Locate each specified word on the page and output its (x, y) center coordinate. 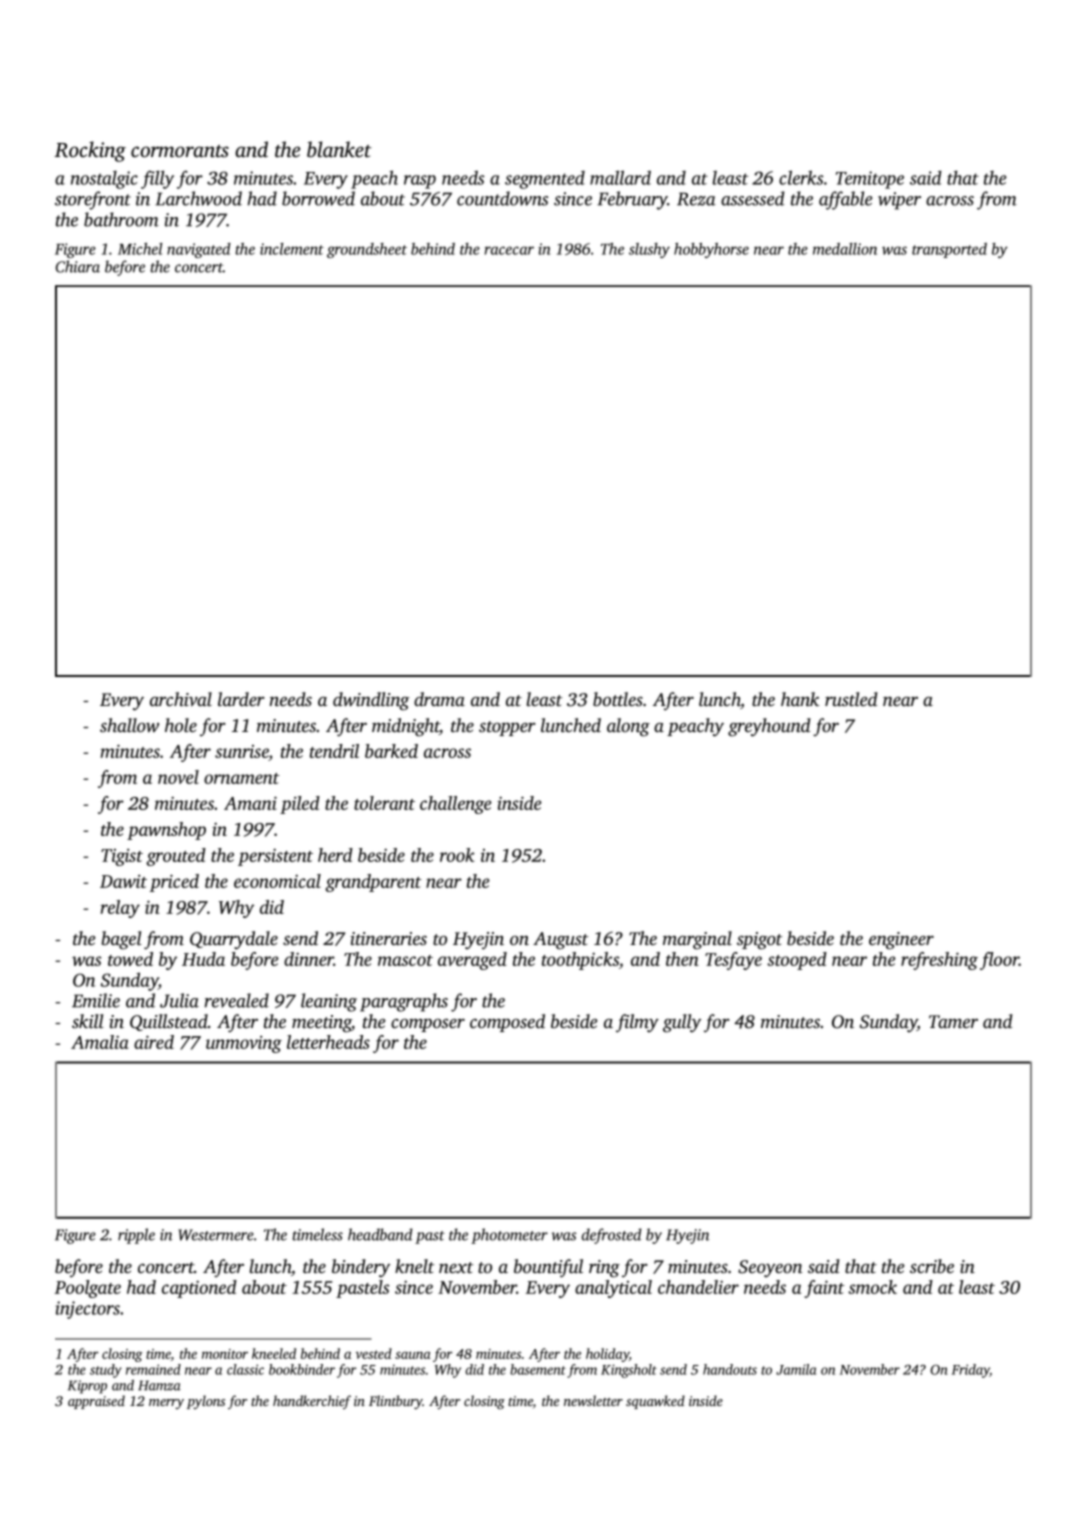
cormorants (180, 151)
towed (130, 959)
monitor (225, 1354)
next (456, 1267)
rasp (420, 182)
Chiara (78, 266)
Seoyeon (770, 1268)
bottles (618, 699)
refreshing (939, 961)
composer (428, 1025)
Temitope (870, 180)
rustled (851, 699)
